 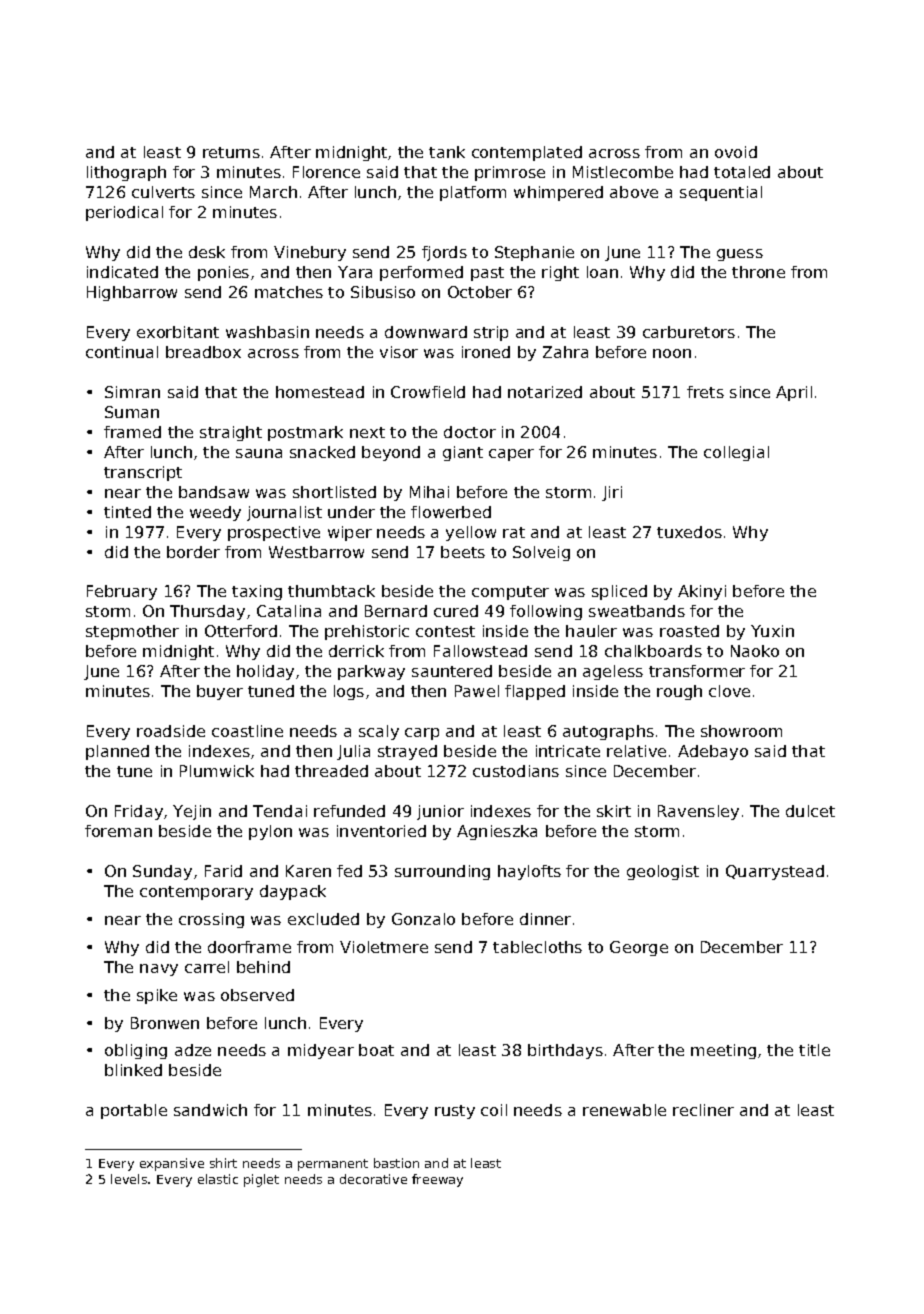 I want to click on freeway, so click(x=437, y=1180).
